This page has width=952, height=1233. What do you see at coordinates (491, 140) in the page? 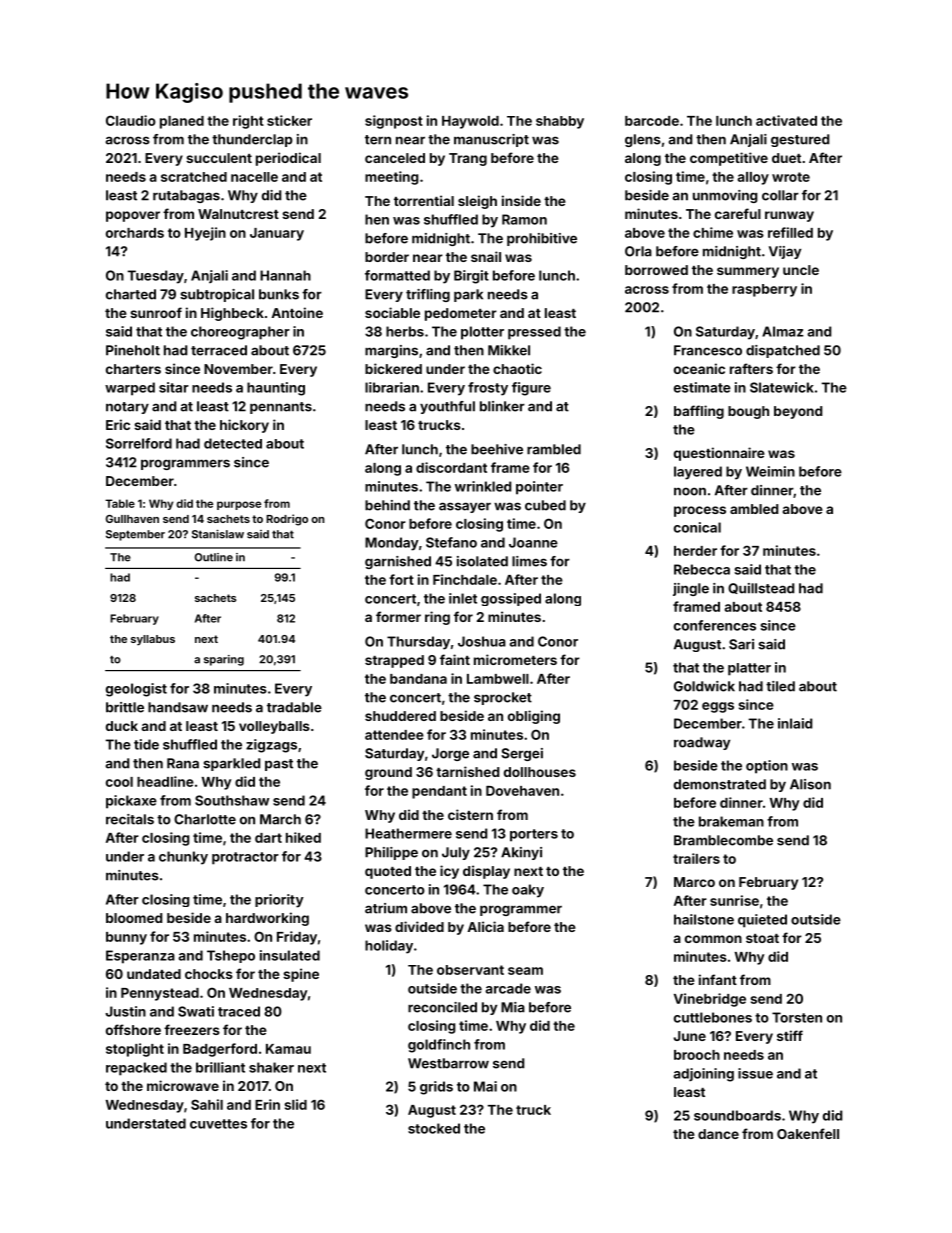
I see `manuscript` at bounding box center [491, 140].
